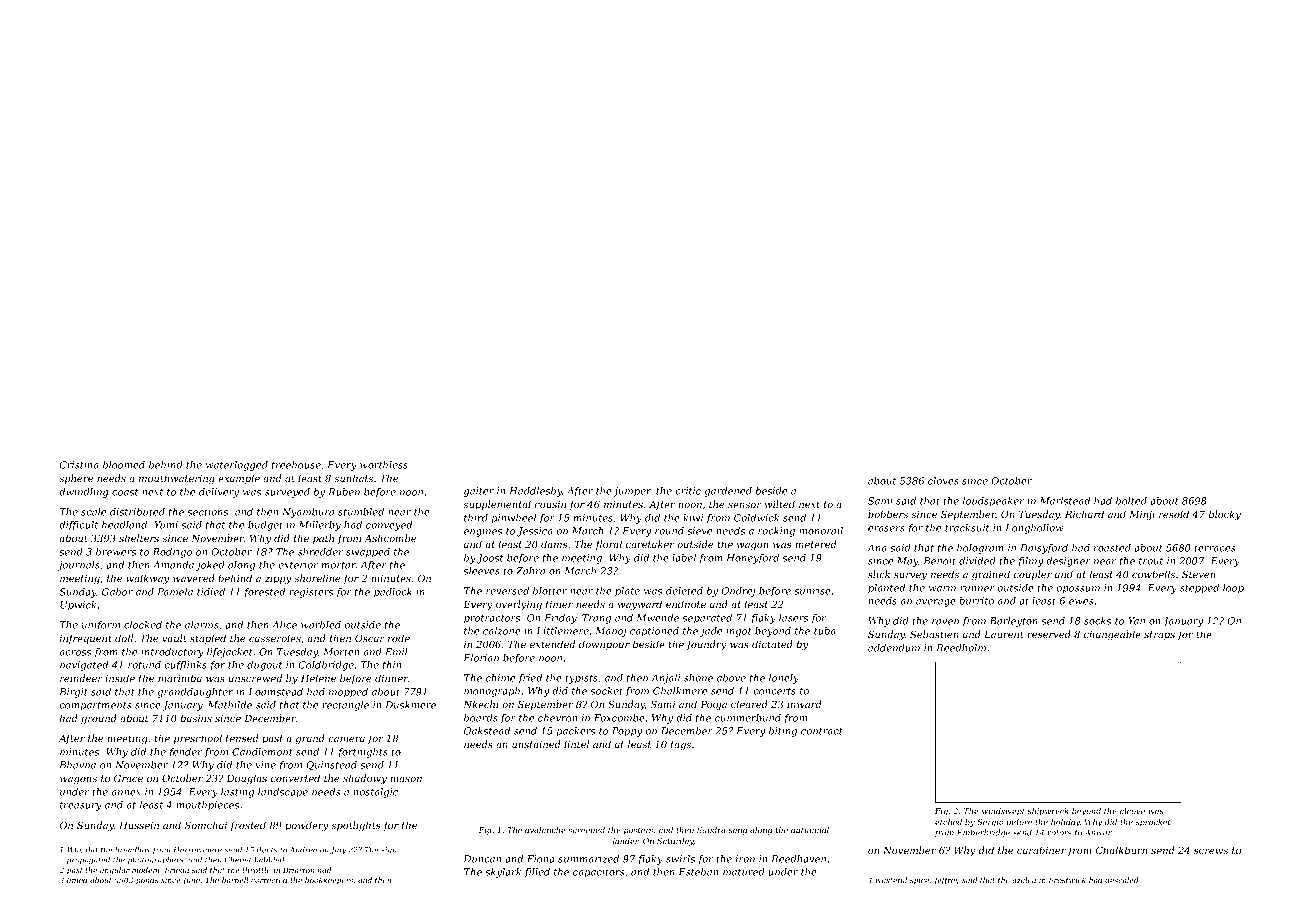 This screenshot has width=1308, height=924. Describe the element at coordinates (208, 639) in the screenshot. I see `stapled` at that location.
